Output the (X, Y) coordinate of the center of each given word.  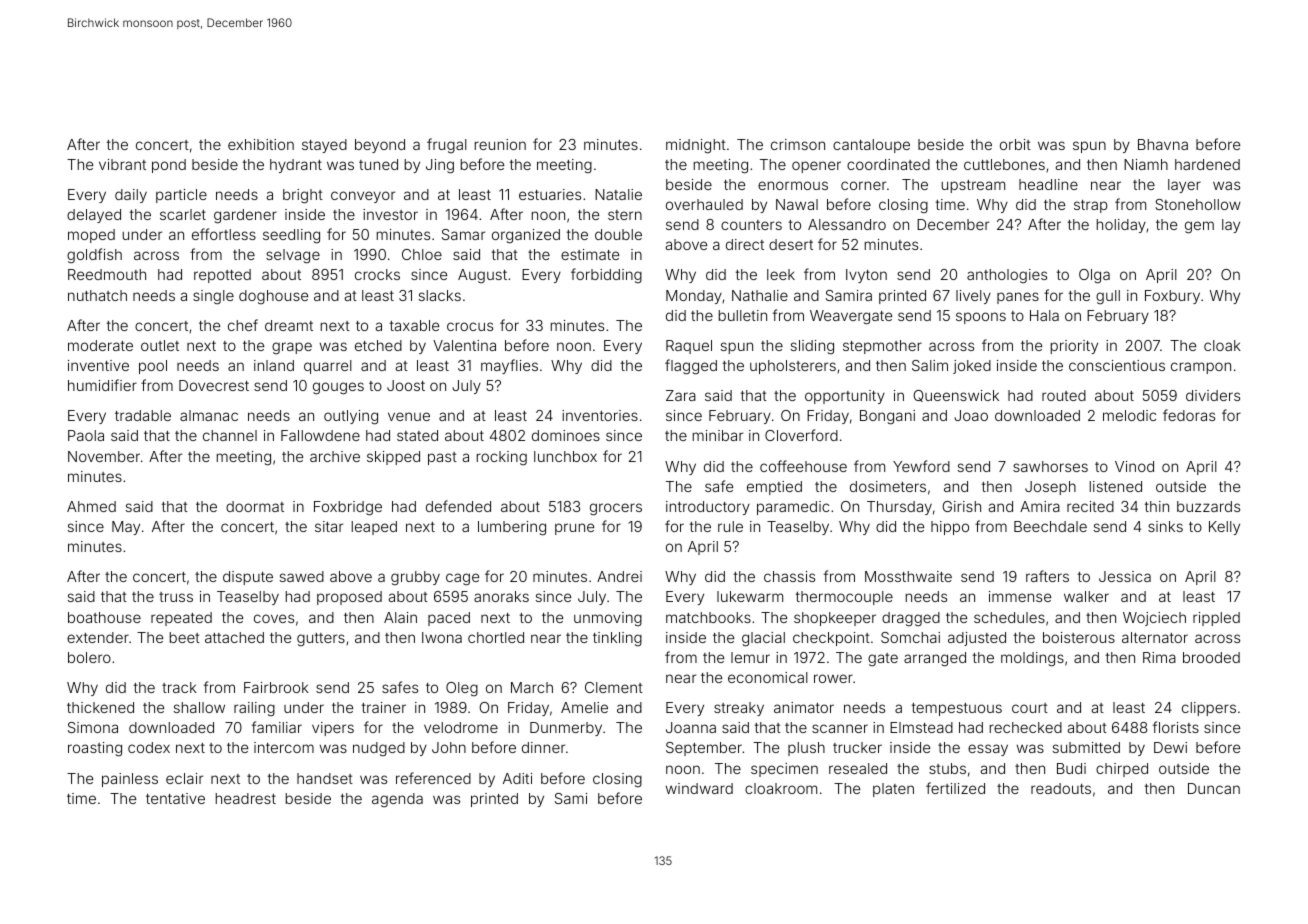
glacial (763, 639)
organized (526, 236)
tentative (175, 798)
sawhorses (1050, 466)
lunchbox (565, 456)
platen (893, 790)
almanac (209, 415)
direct (745, 244)
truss (176, 597)
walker (1086, 596)
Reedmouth (107, 274)
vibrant (122, 164)
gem (1199, 227)
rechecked (1026, 727)
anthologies (1007, 276)
